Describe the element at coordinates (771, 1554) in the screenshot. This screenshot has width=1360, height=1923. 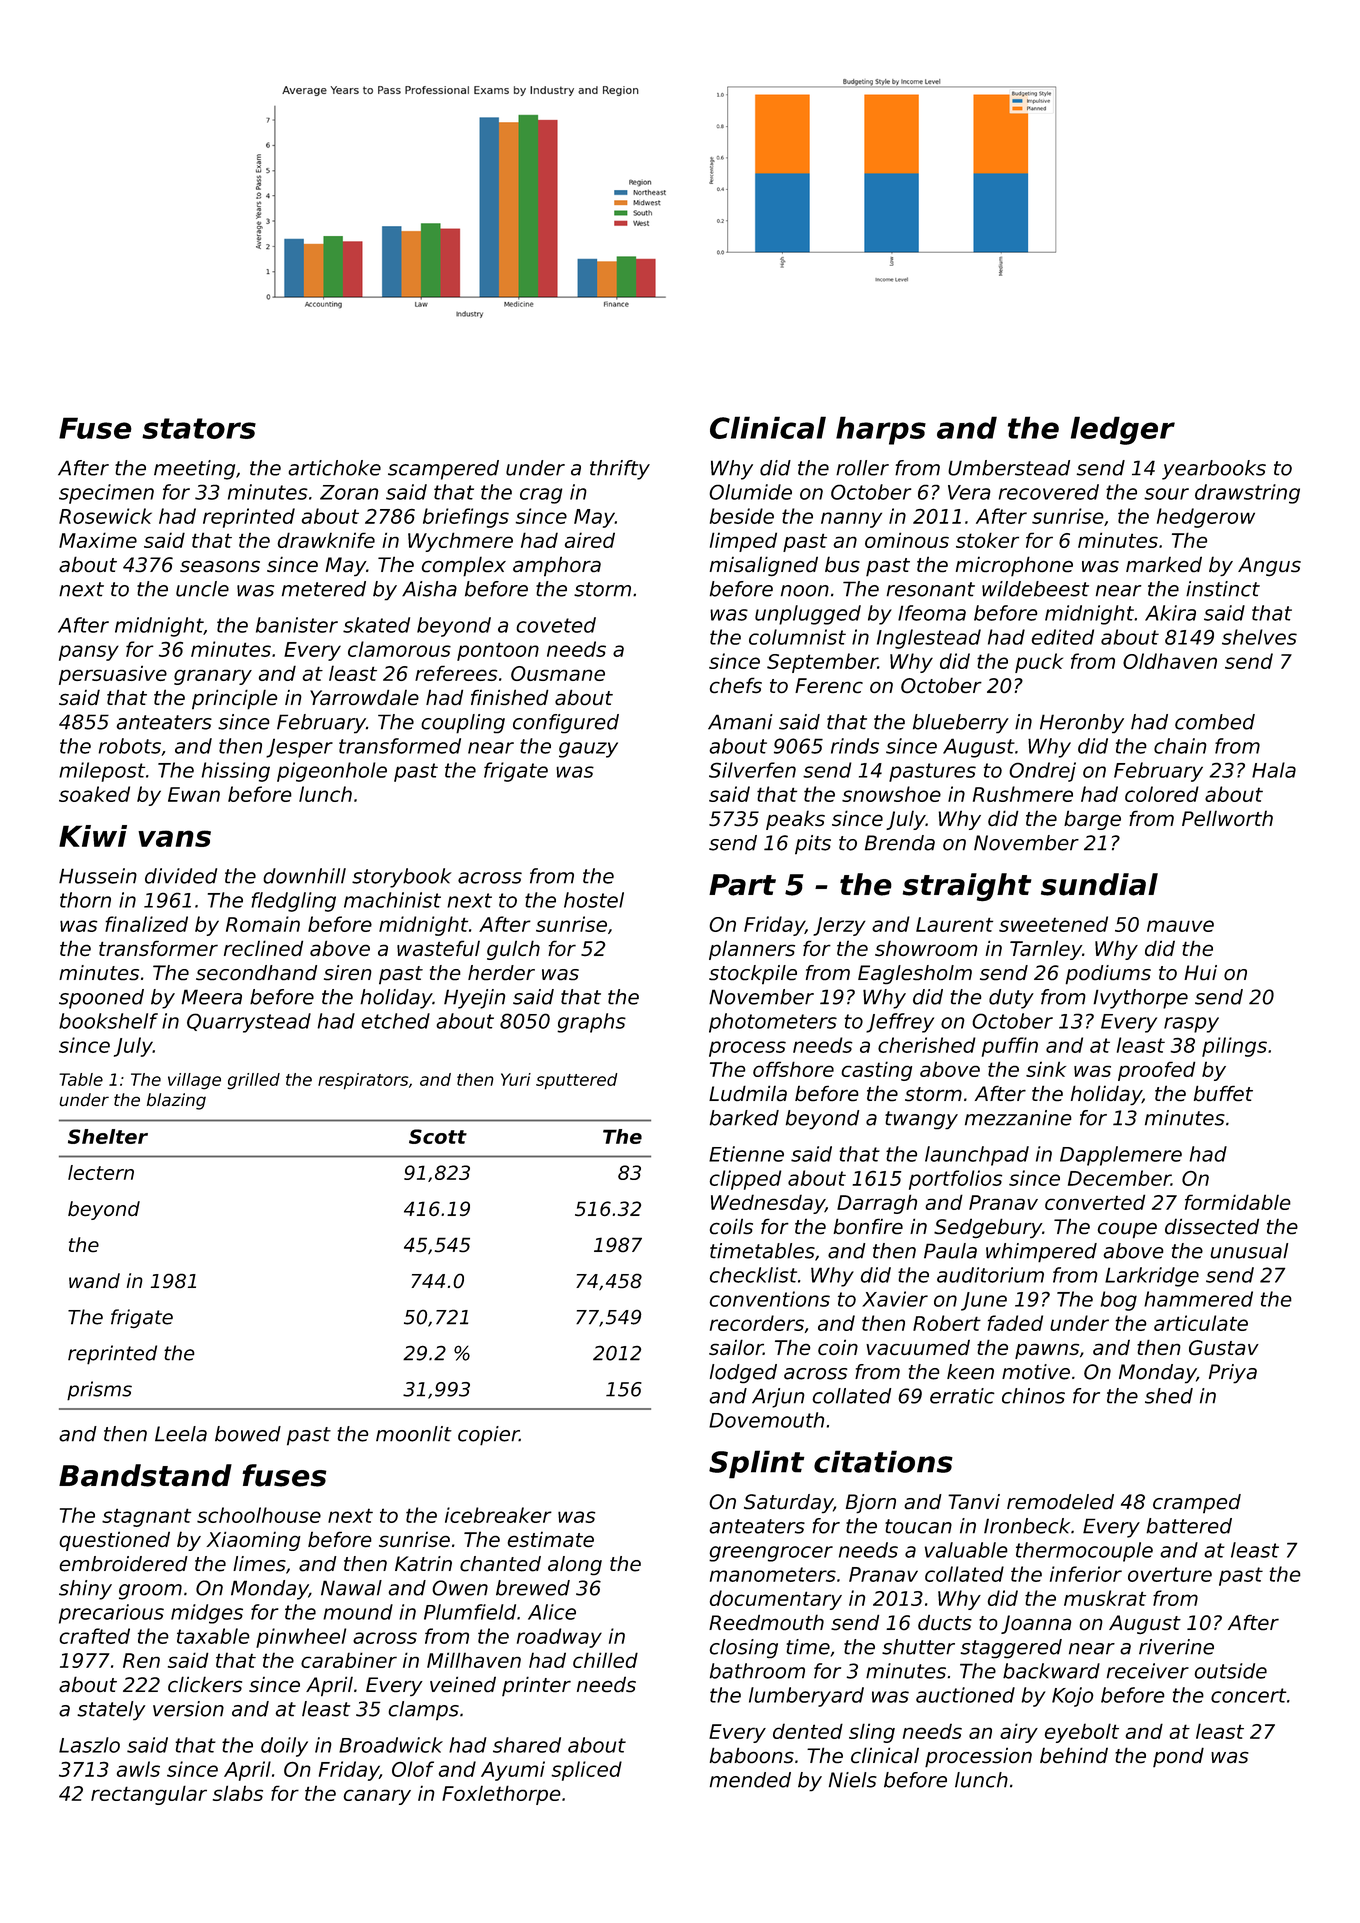
I see `greengrocer` at that location.
